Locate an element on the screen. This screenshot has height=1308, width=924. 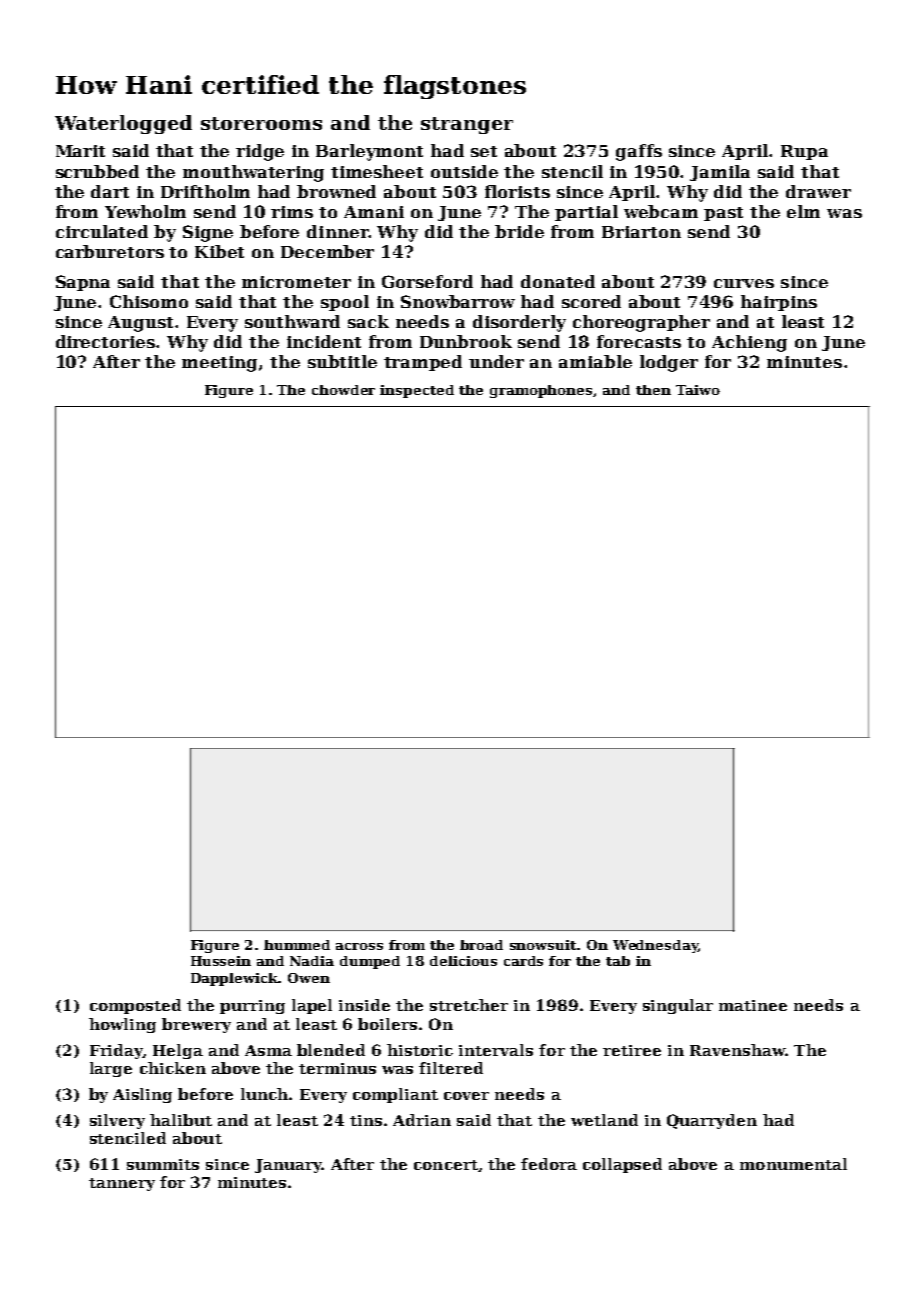
directories is located at coordinates (105, 341).
